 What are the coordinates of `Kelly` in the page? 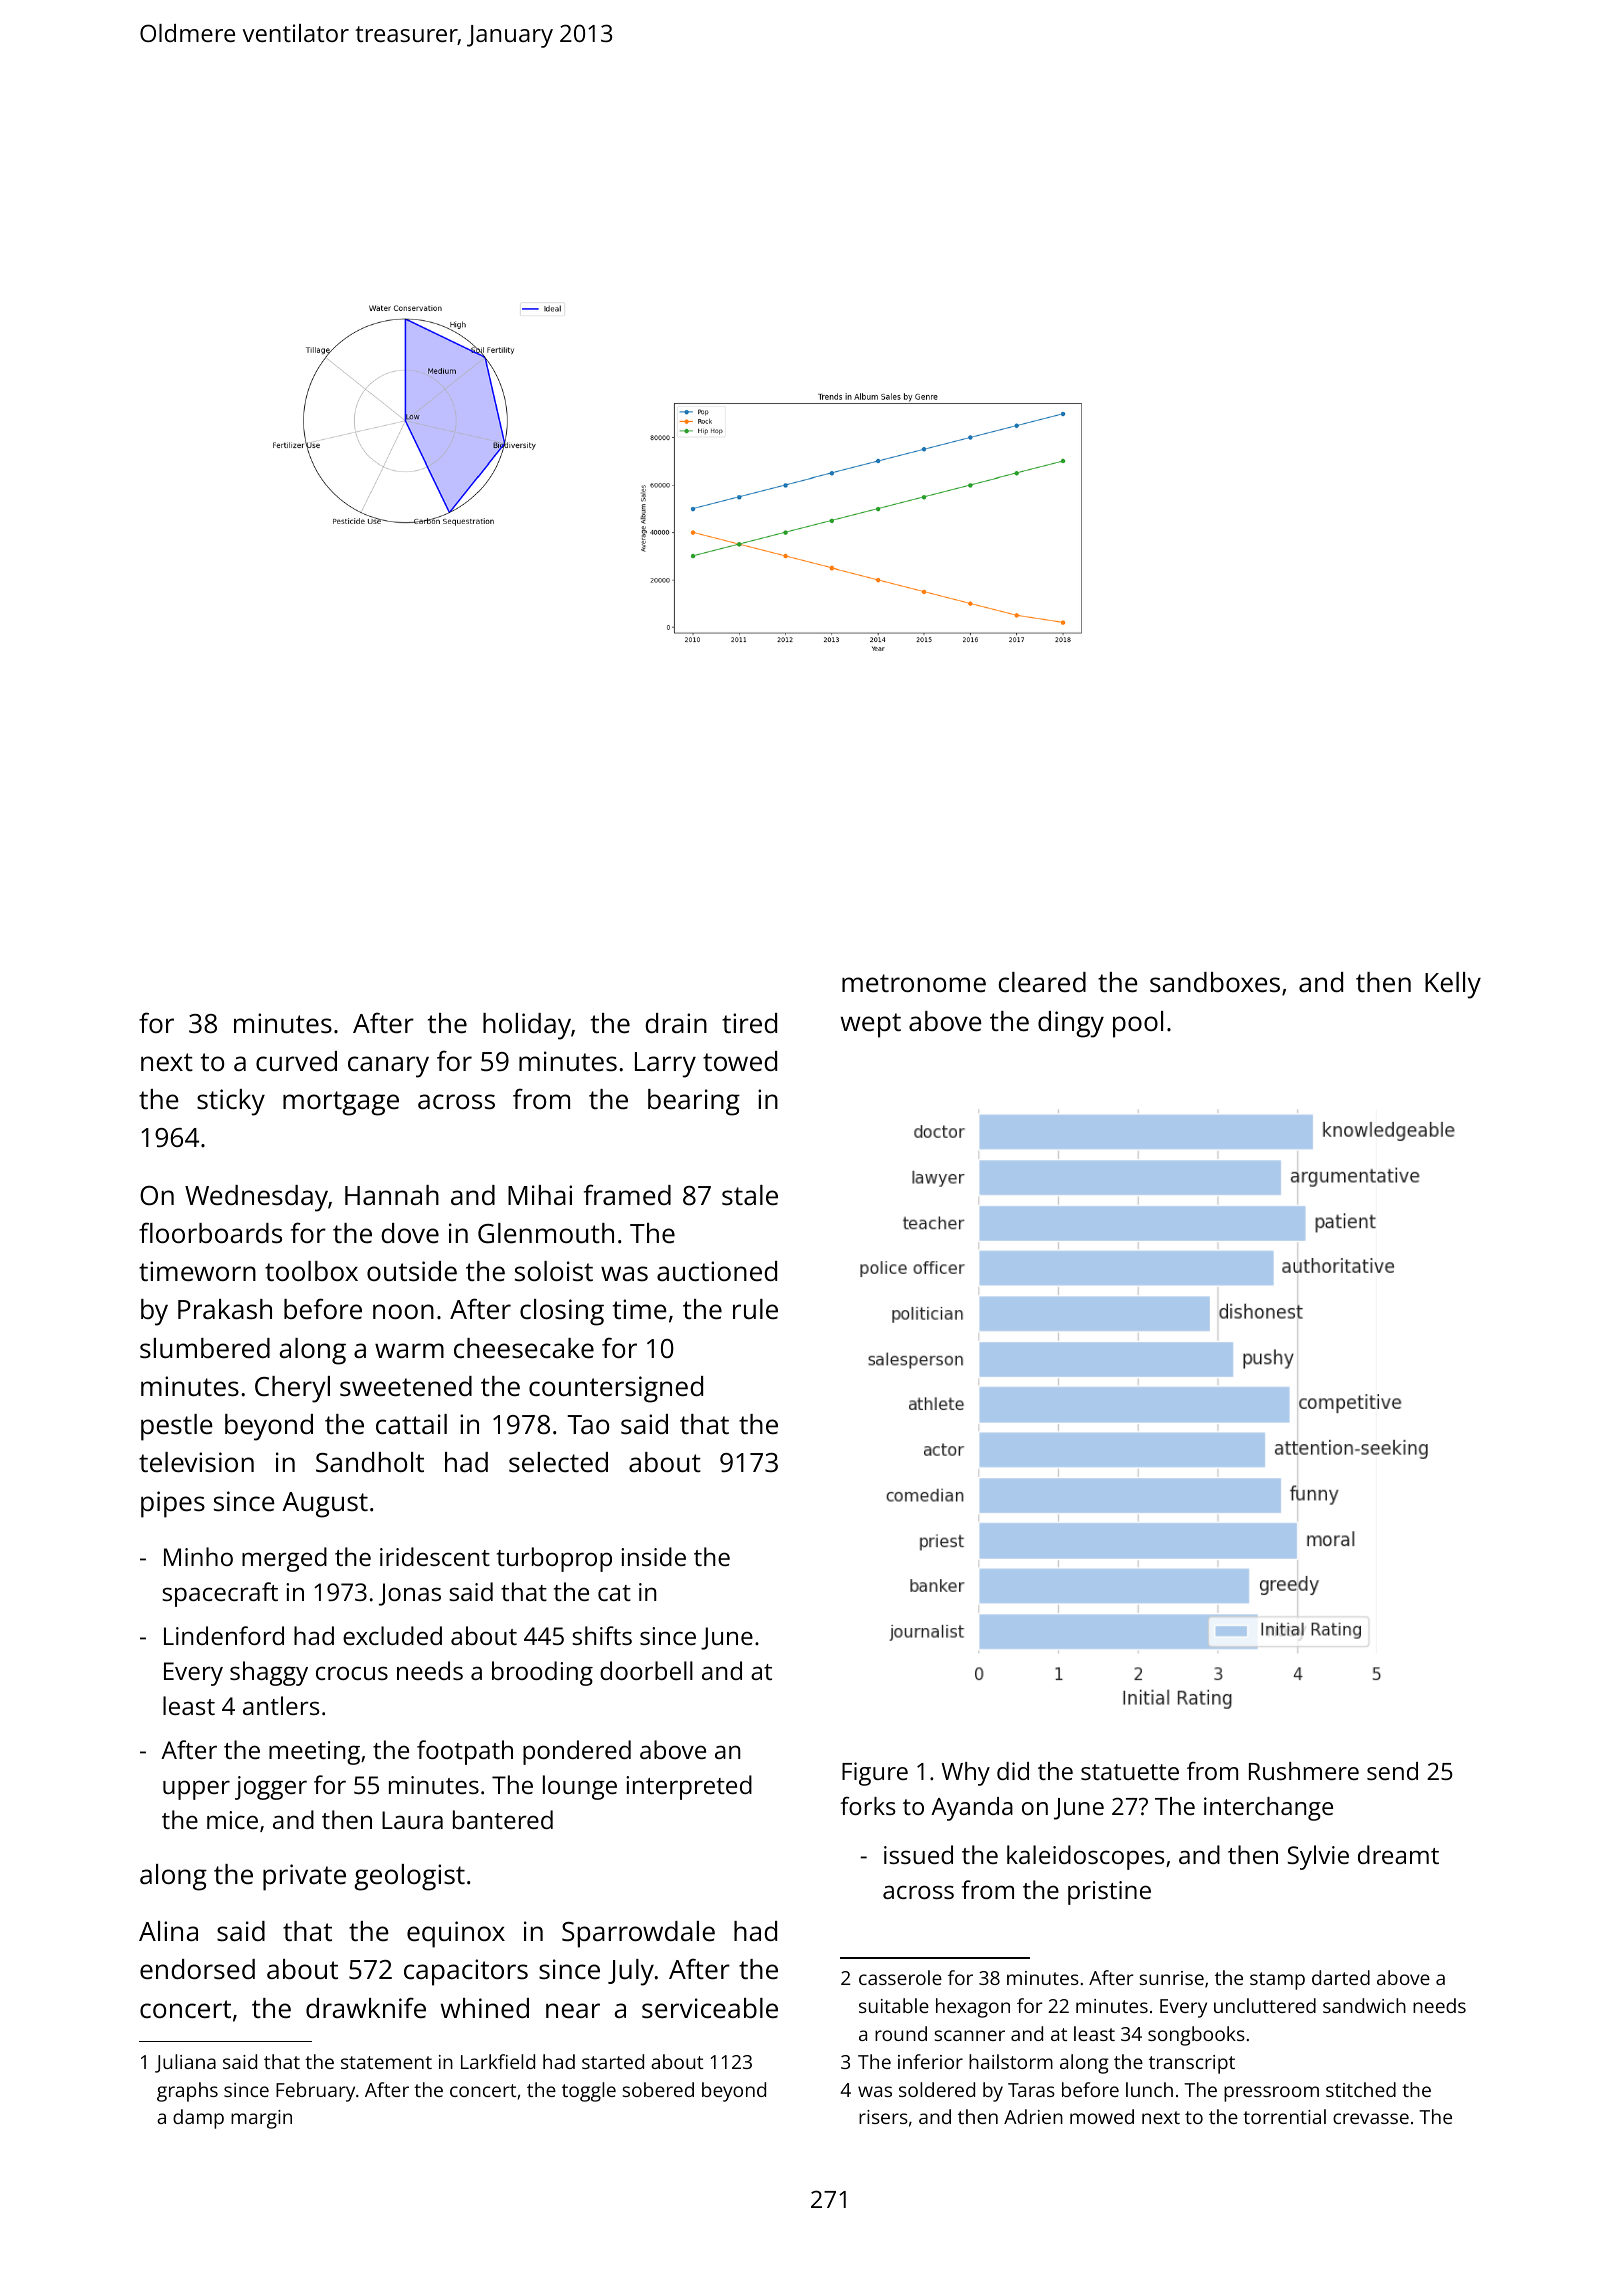 It's located at (1453, 985).
